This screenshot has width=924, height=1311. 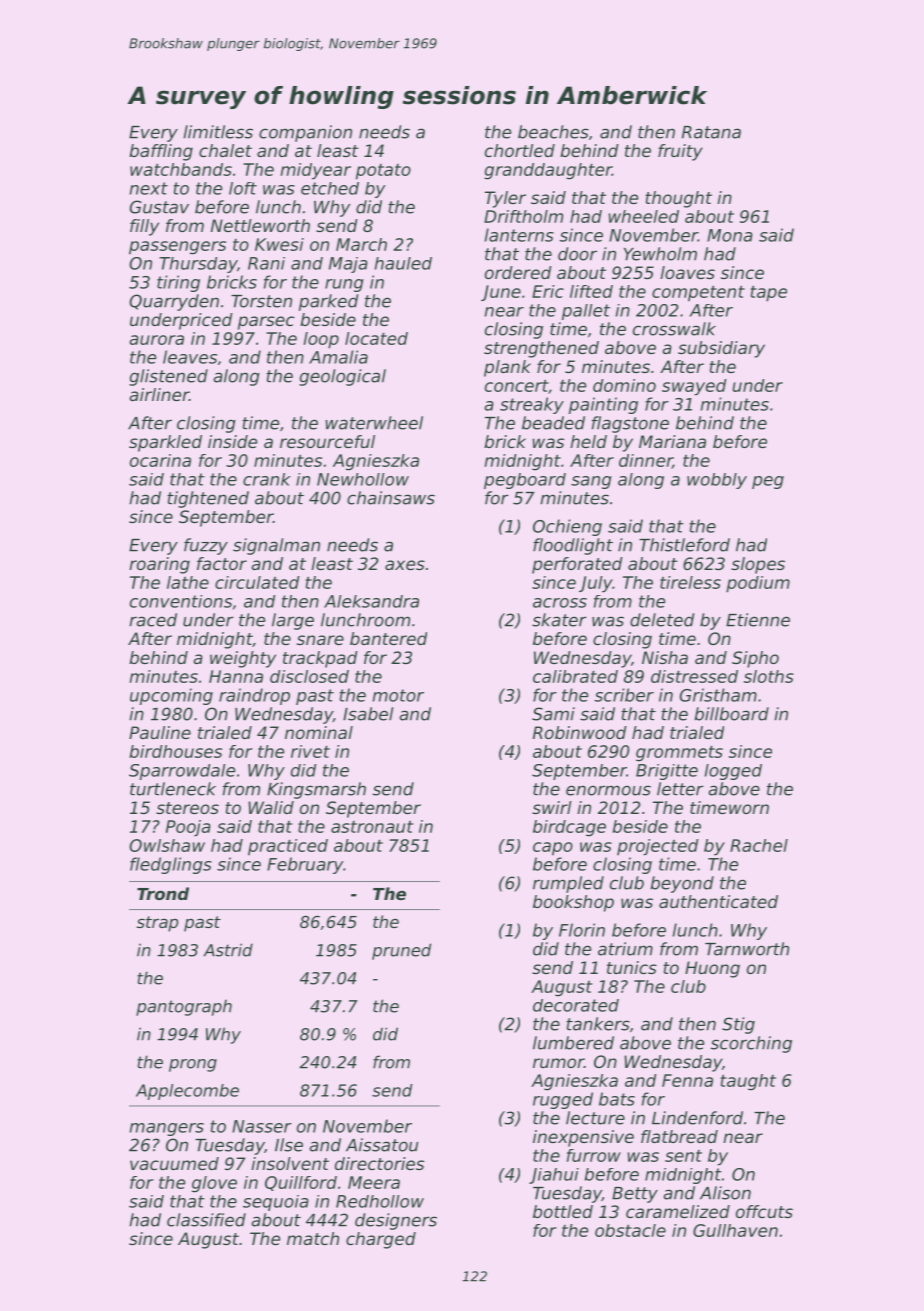 What do you see at coordinates (674, 329) in the screenshot?
I see `crosswalk` at bounding box center [674, 329].
